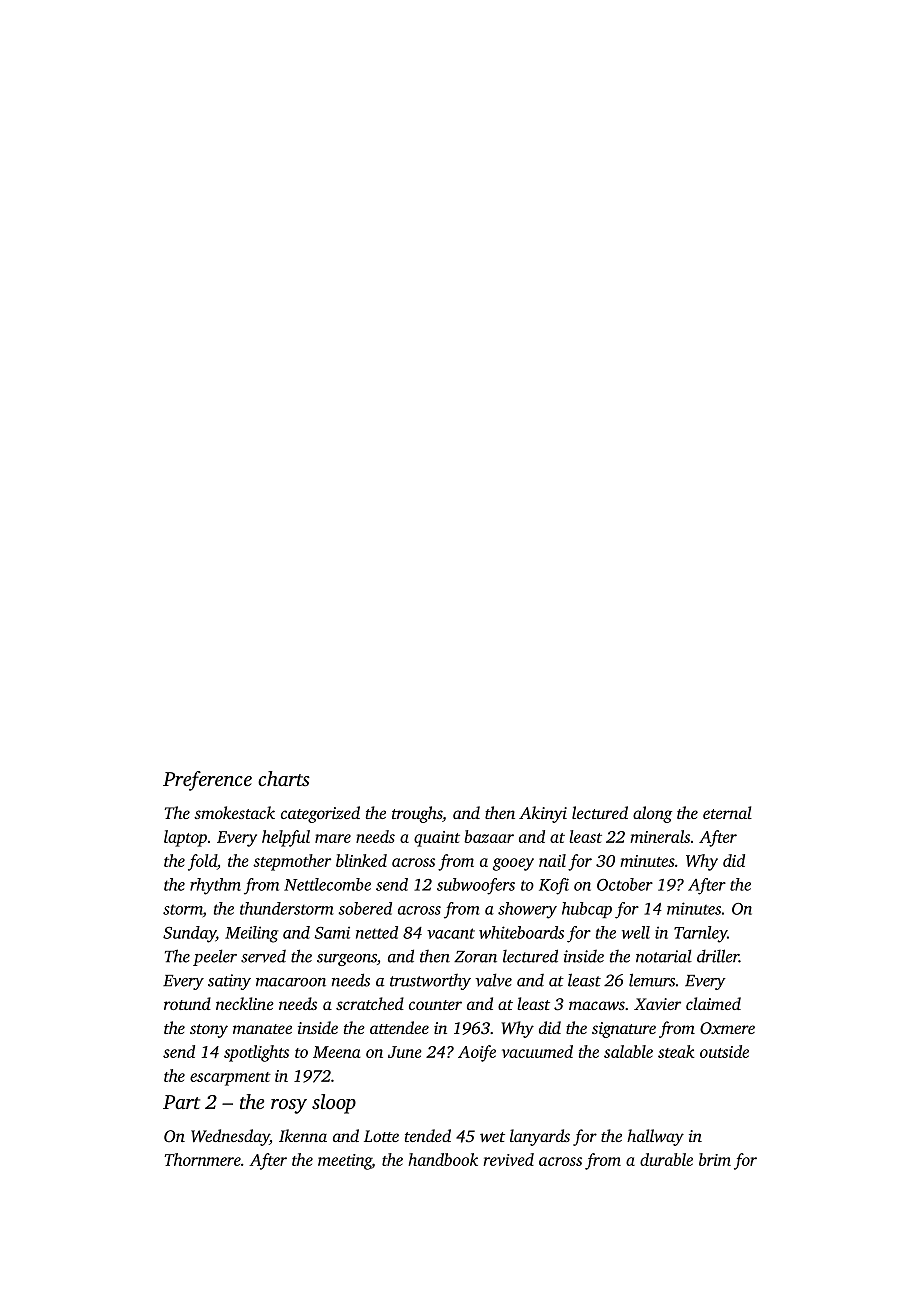  Describe the element at coordinates (207, 781) in the screenshot. I see `Preference` at that location.
